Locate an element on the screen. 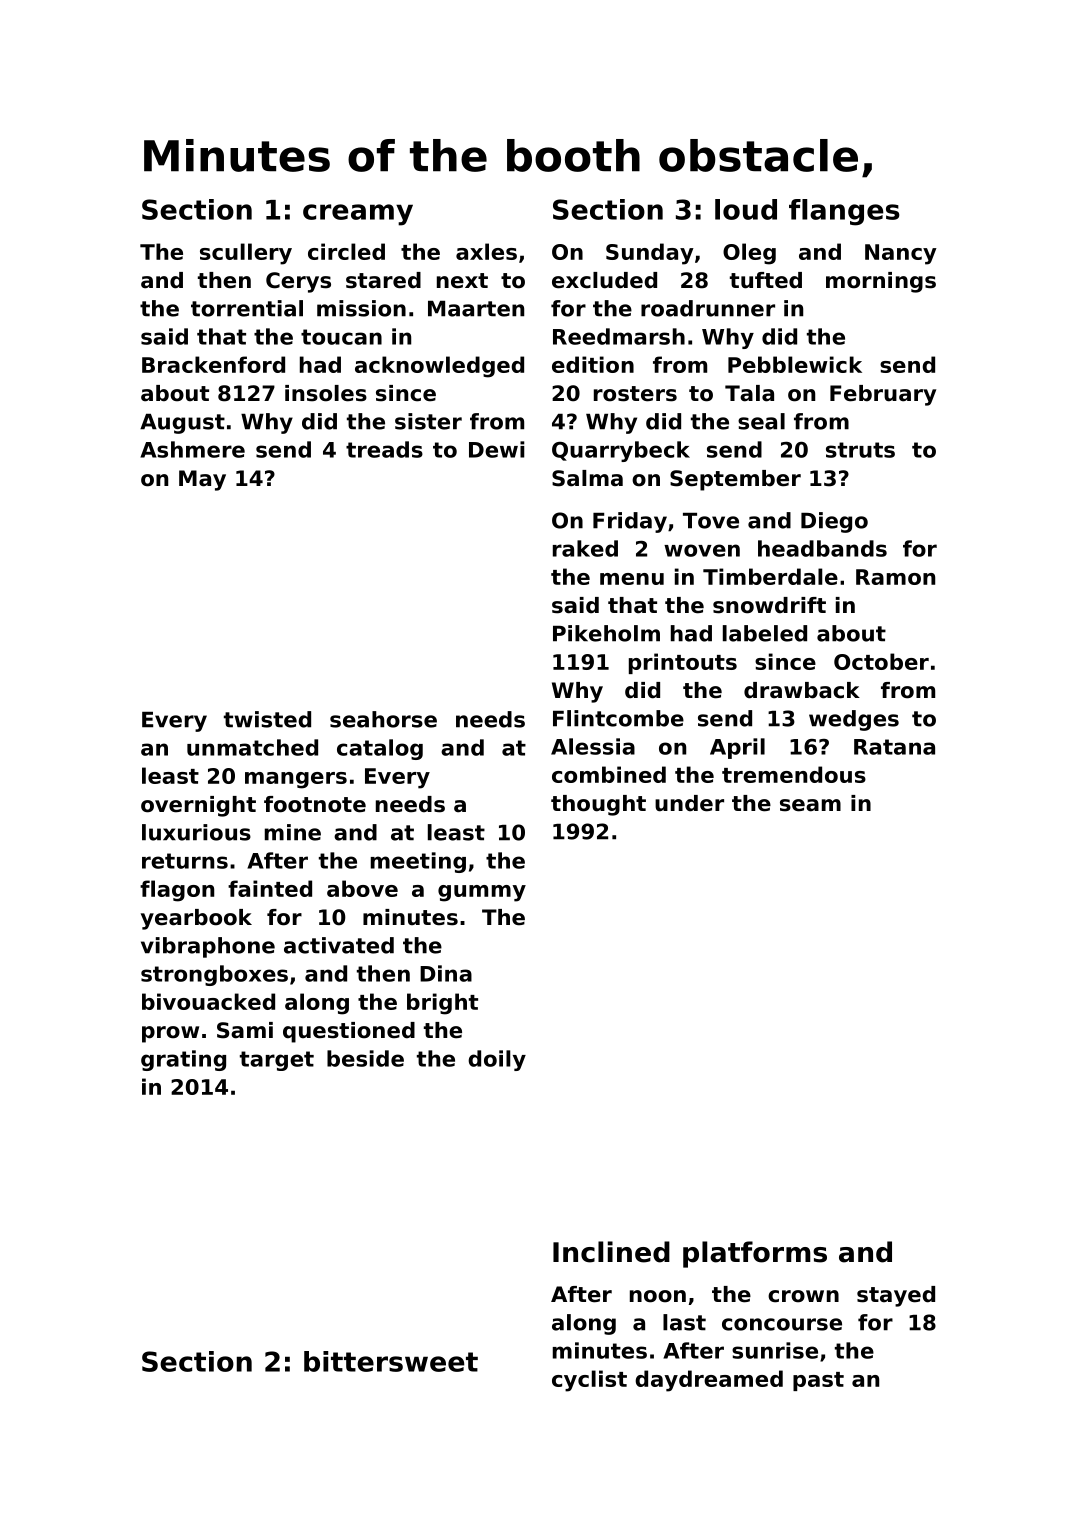 This screenshot has height=1523, width=1077. drawback is located at coordinates (802, 690).
